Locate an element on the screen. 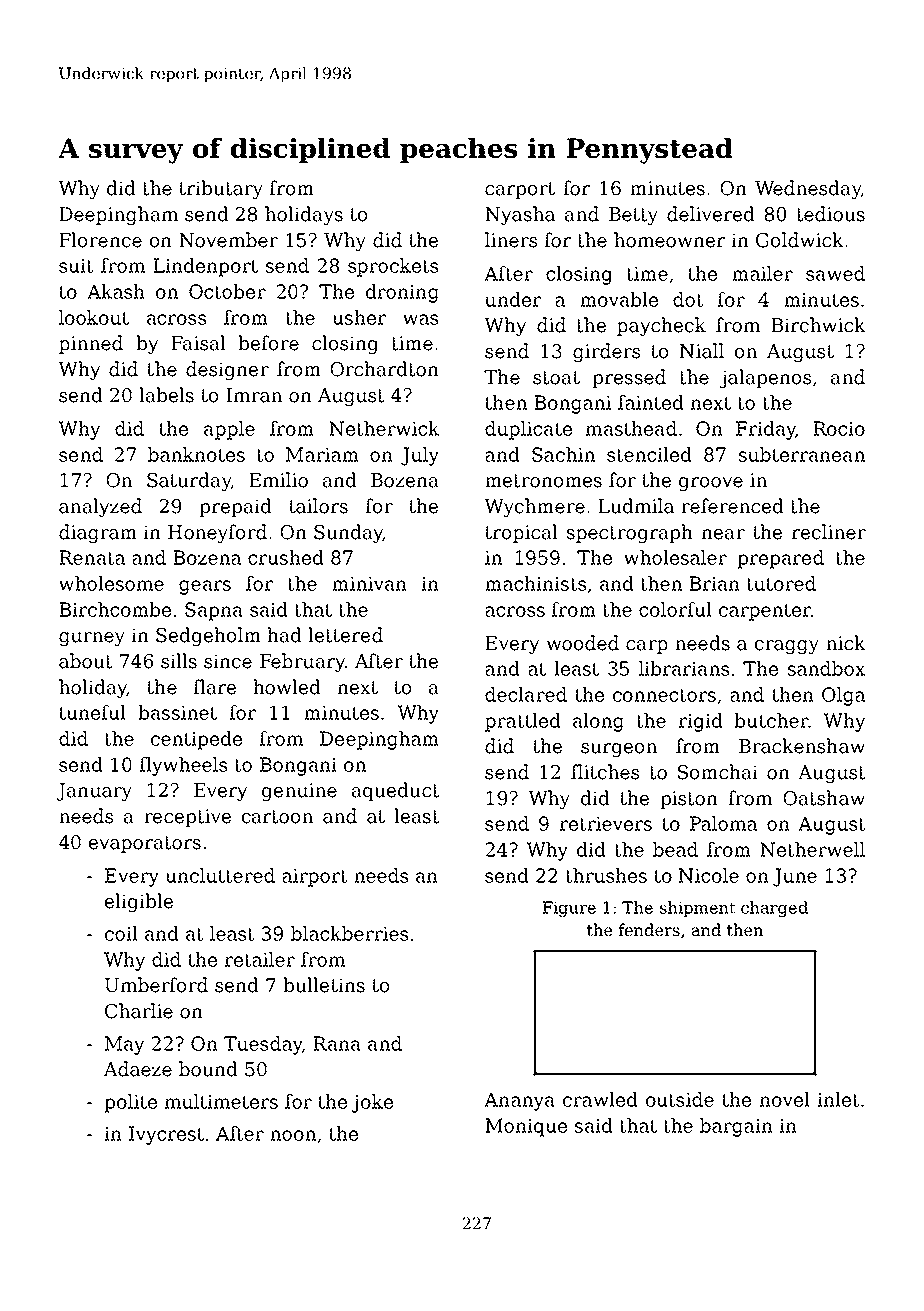 Image resolution: width=924 pixels, height=1311 pixels. bead is located at coordinates (675, 849).
